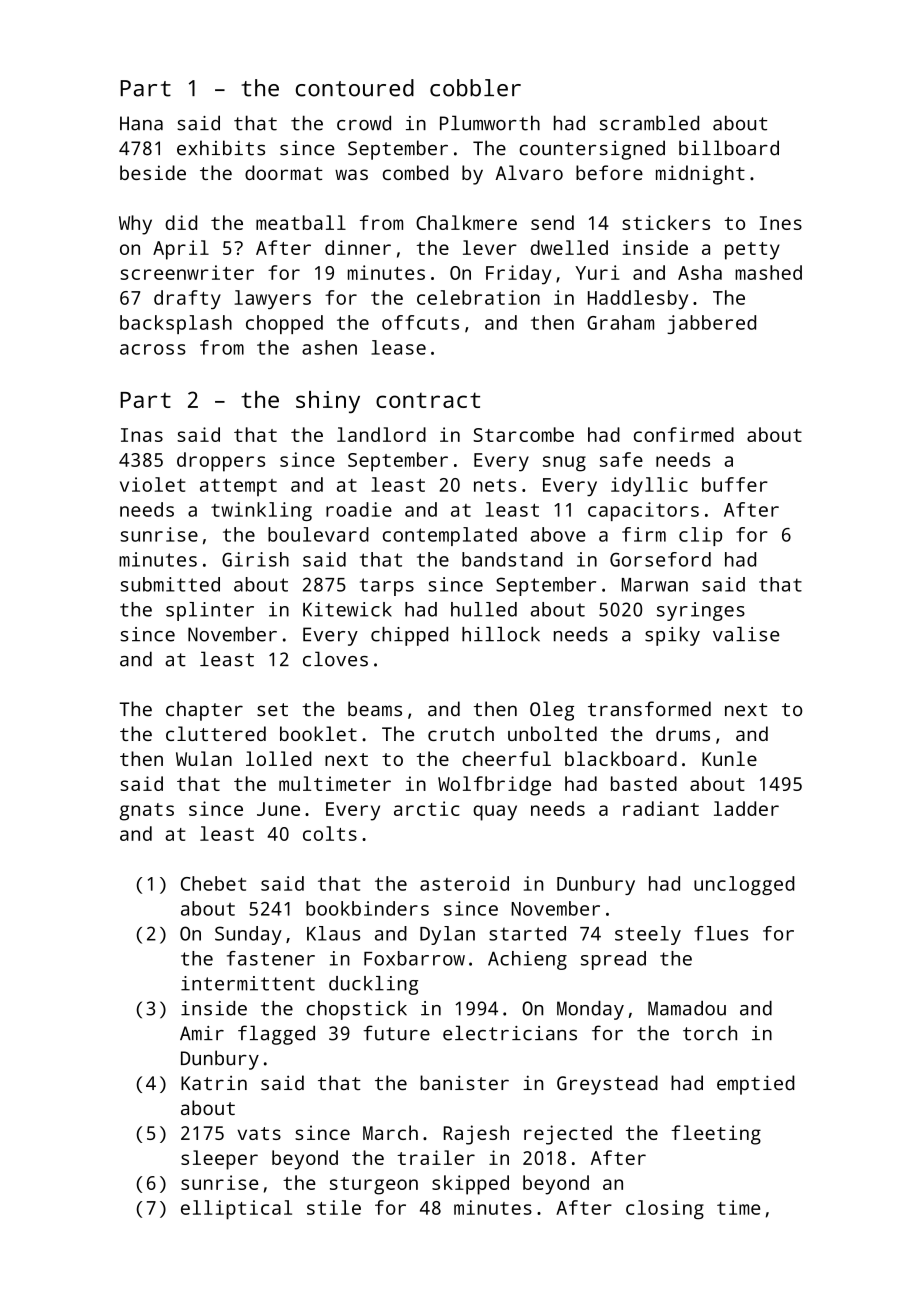  What do you see at coordinates (248, 935) in the image?
I see `Sunday` at bounding box center [248, 935].
